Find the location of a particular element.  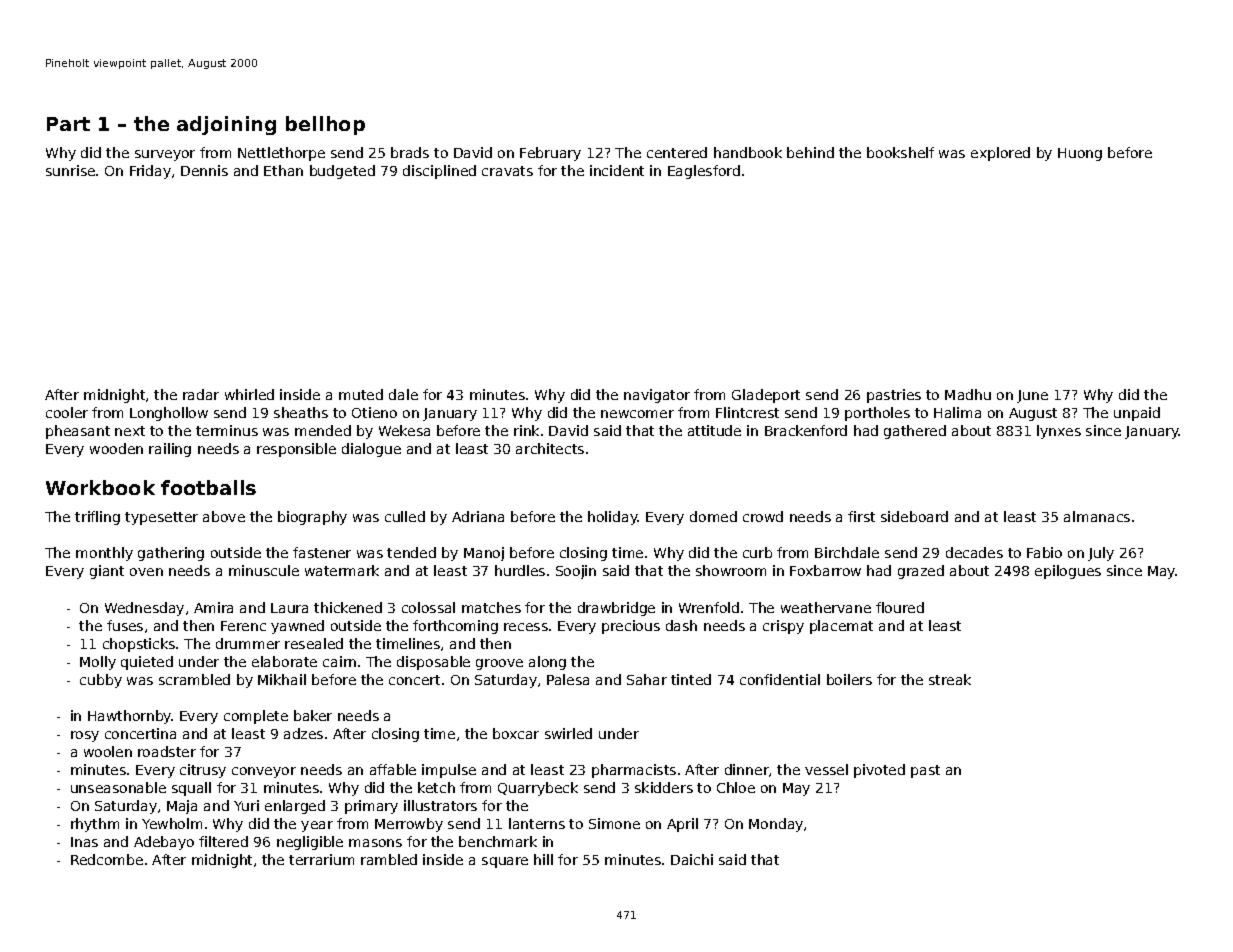

Madhu is located at coordinates (968, 394).
